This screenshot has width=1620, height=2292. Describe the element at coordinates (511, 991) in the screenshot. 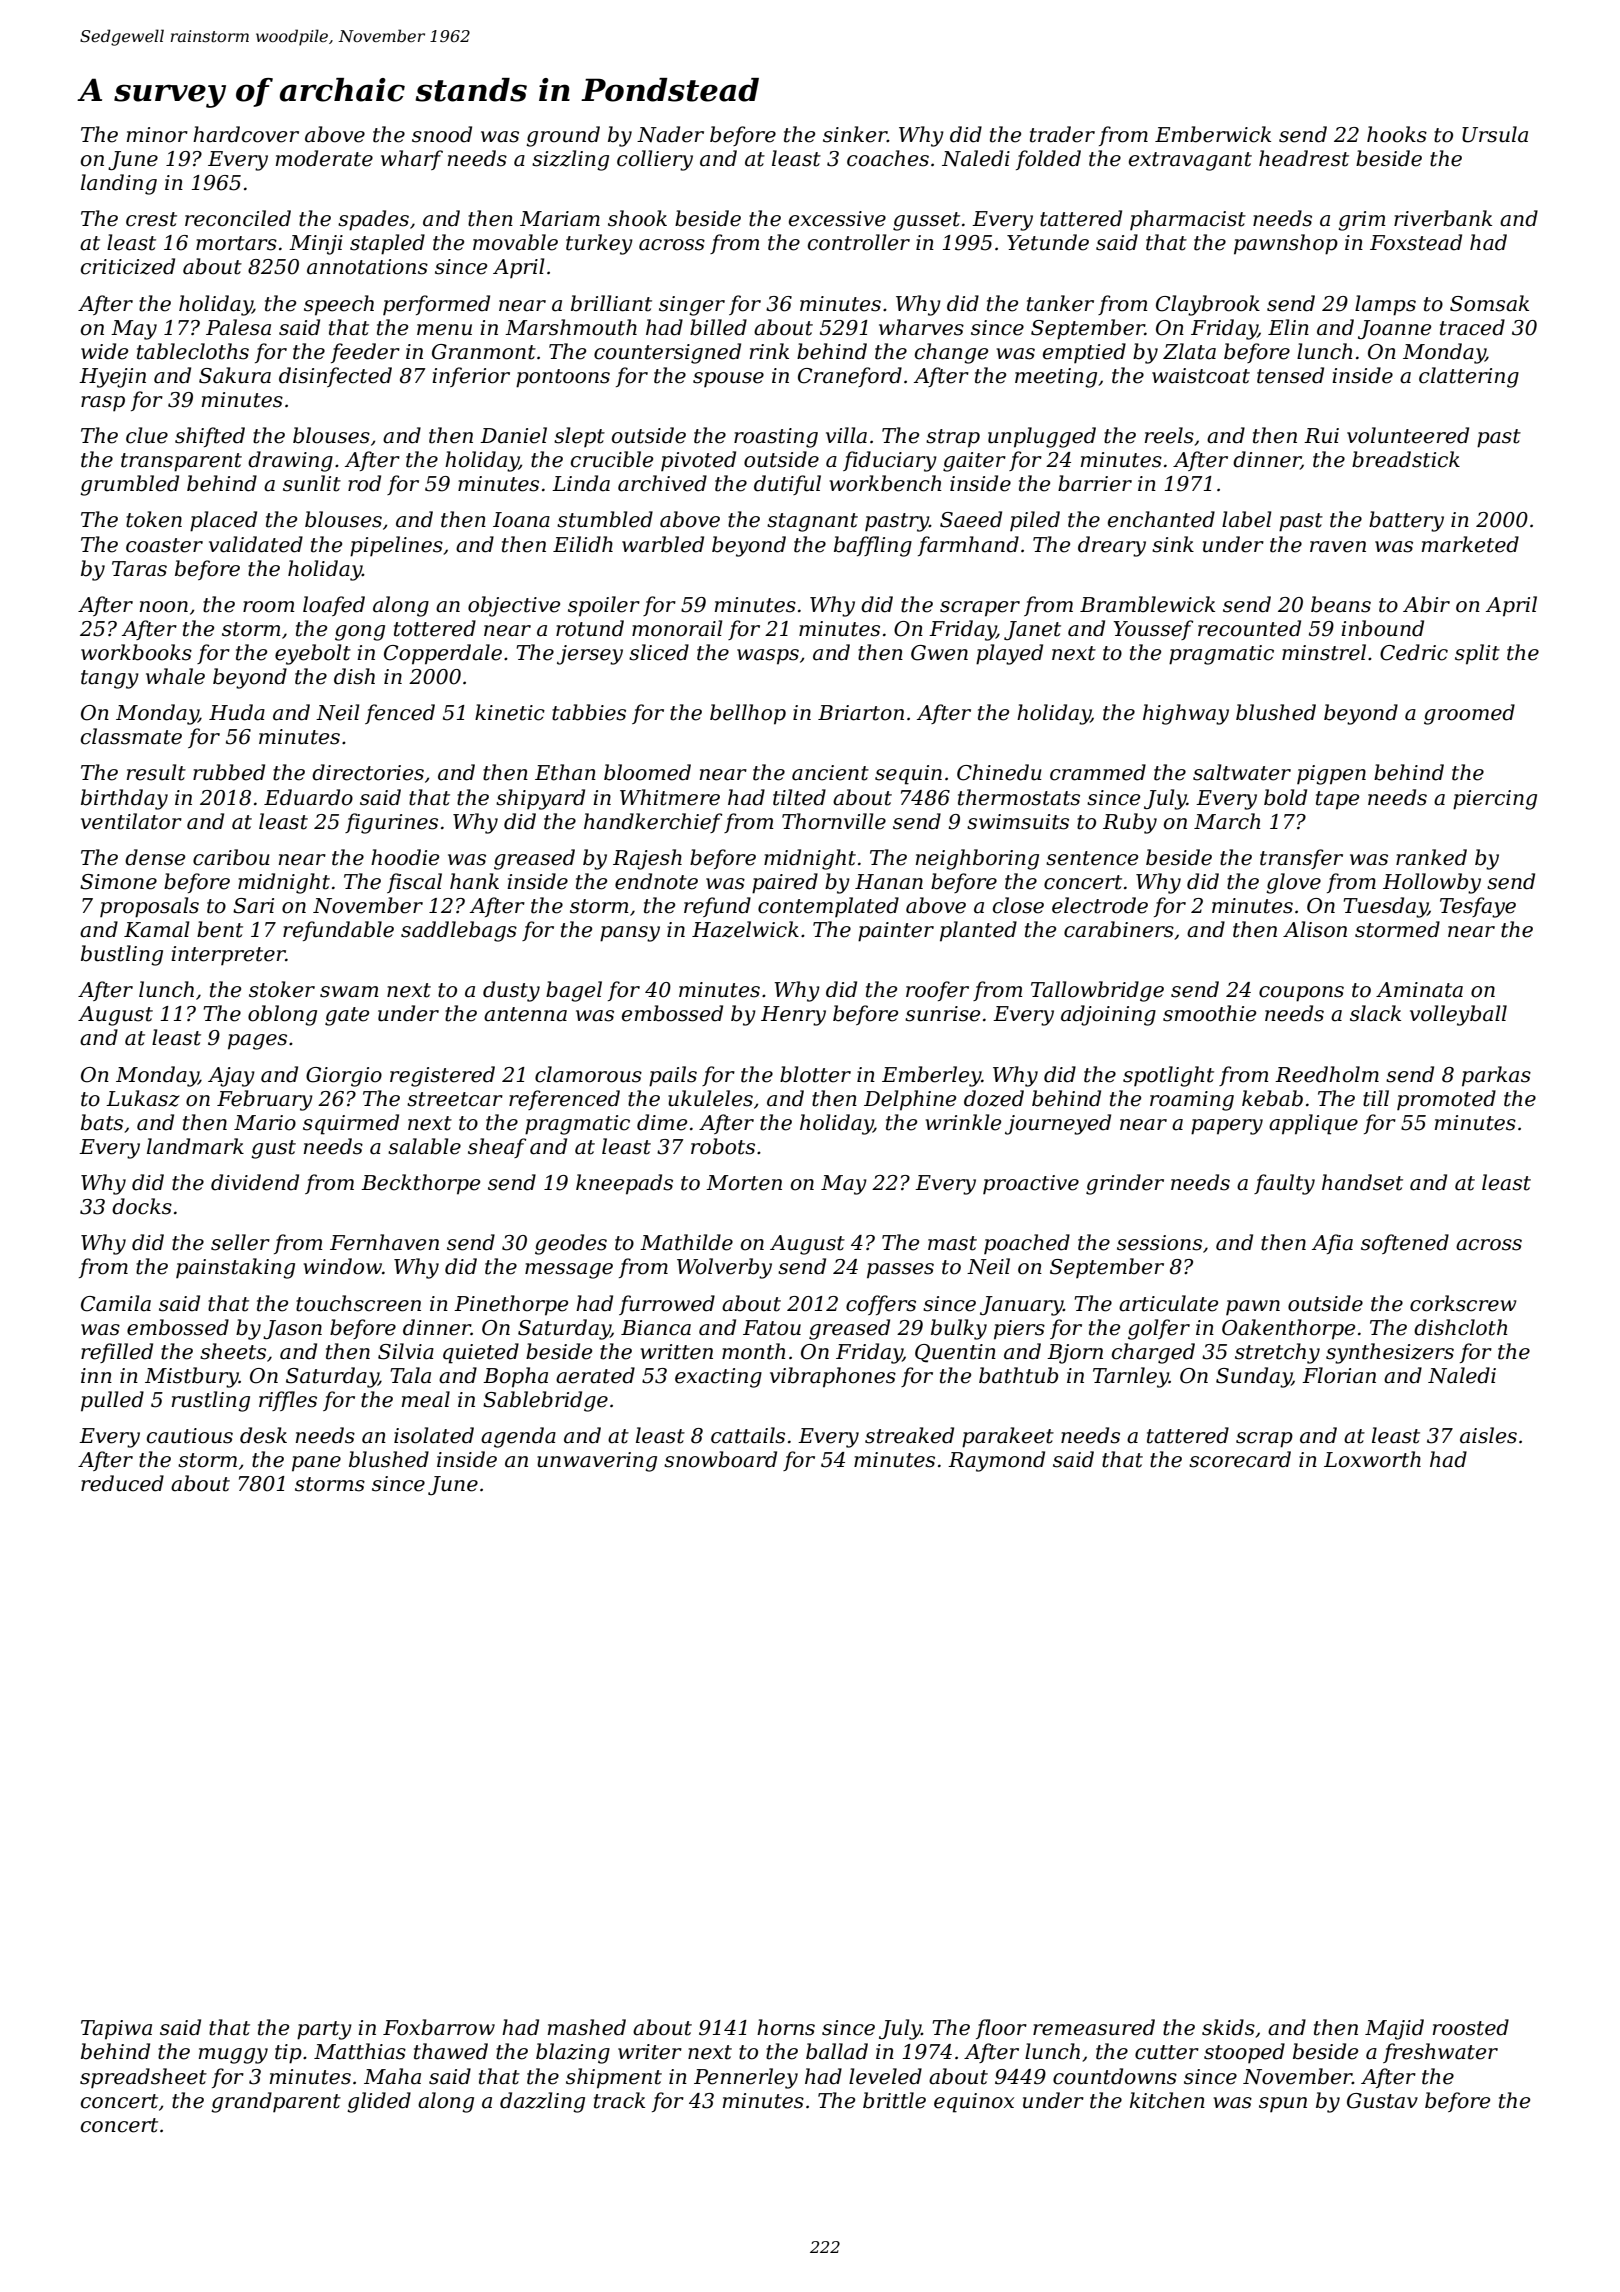

I see `dusty` at that location.
